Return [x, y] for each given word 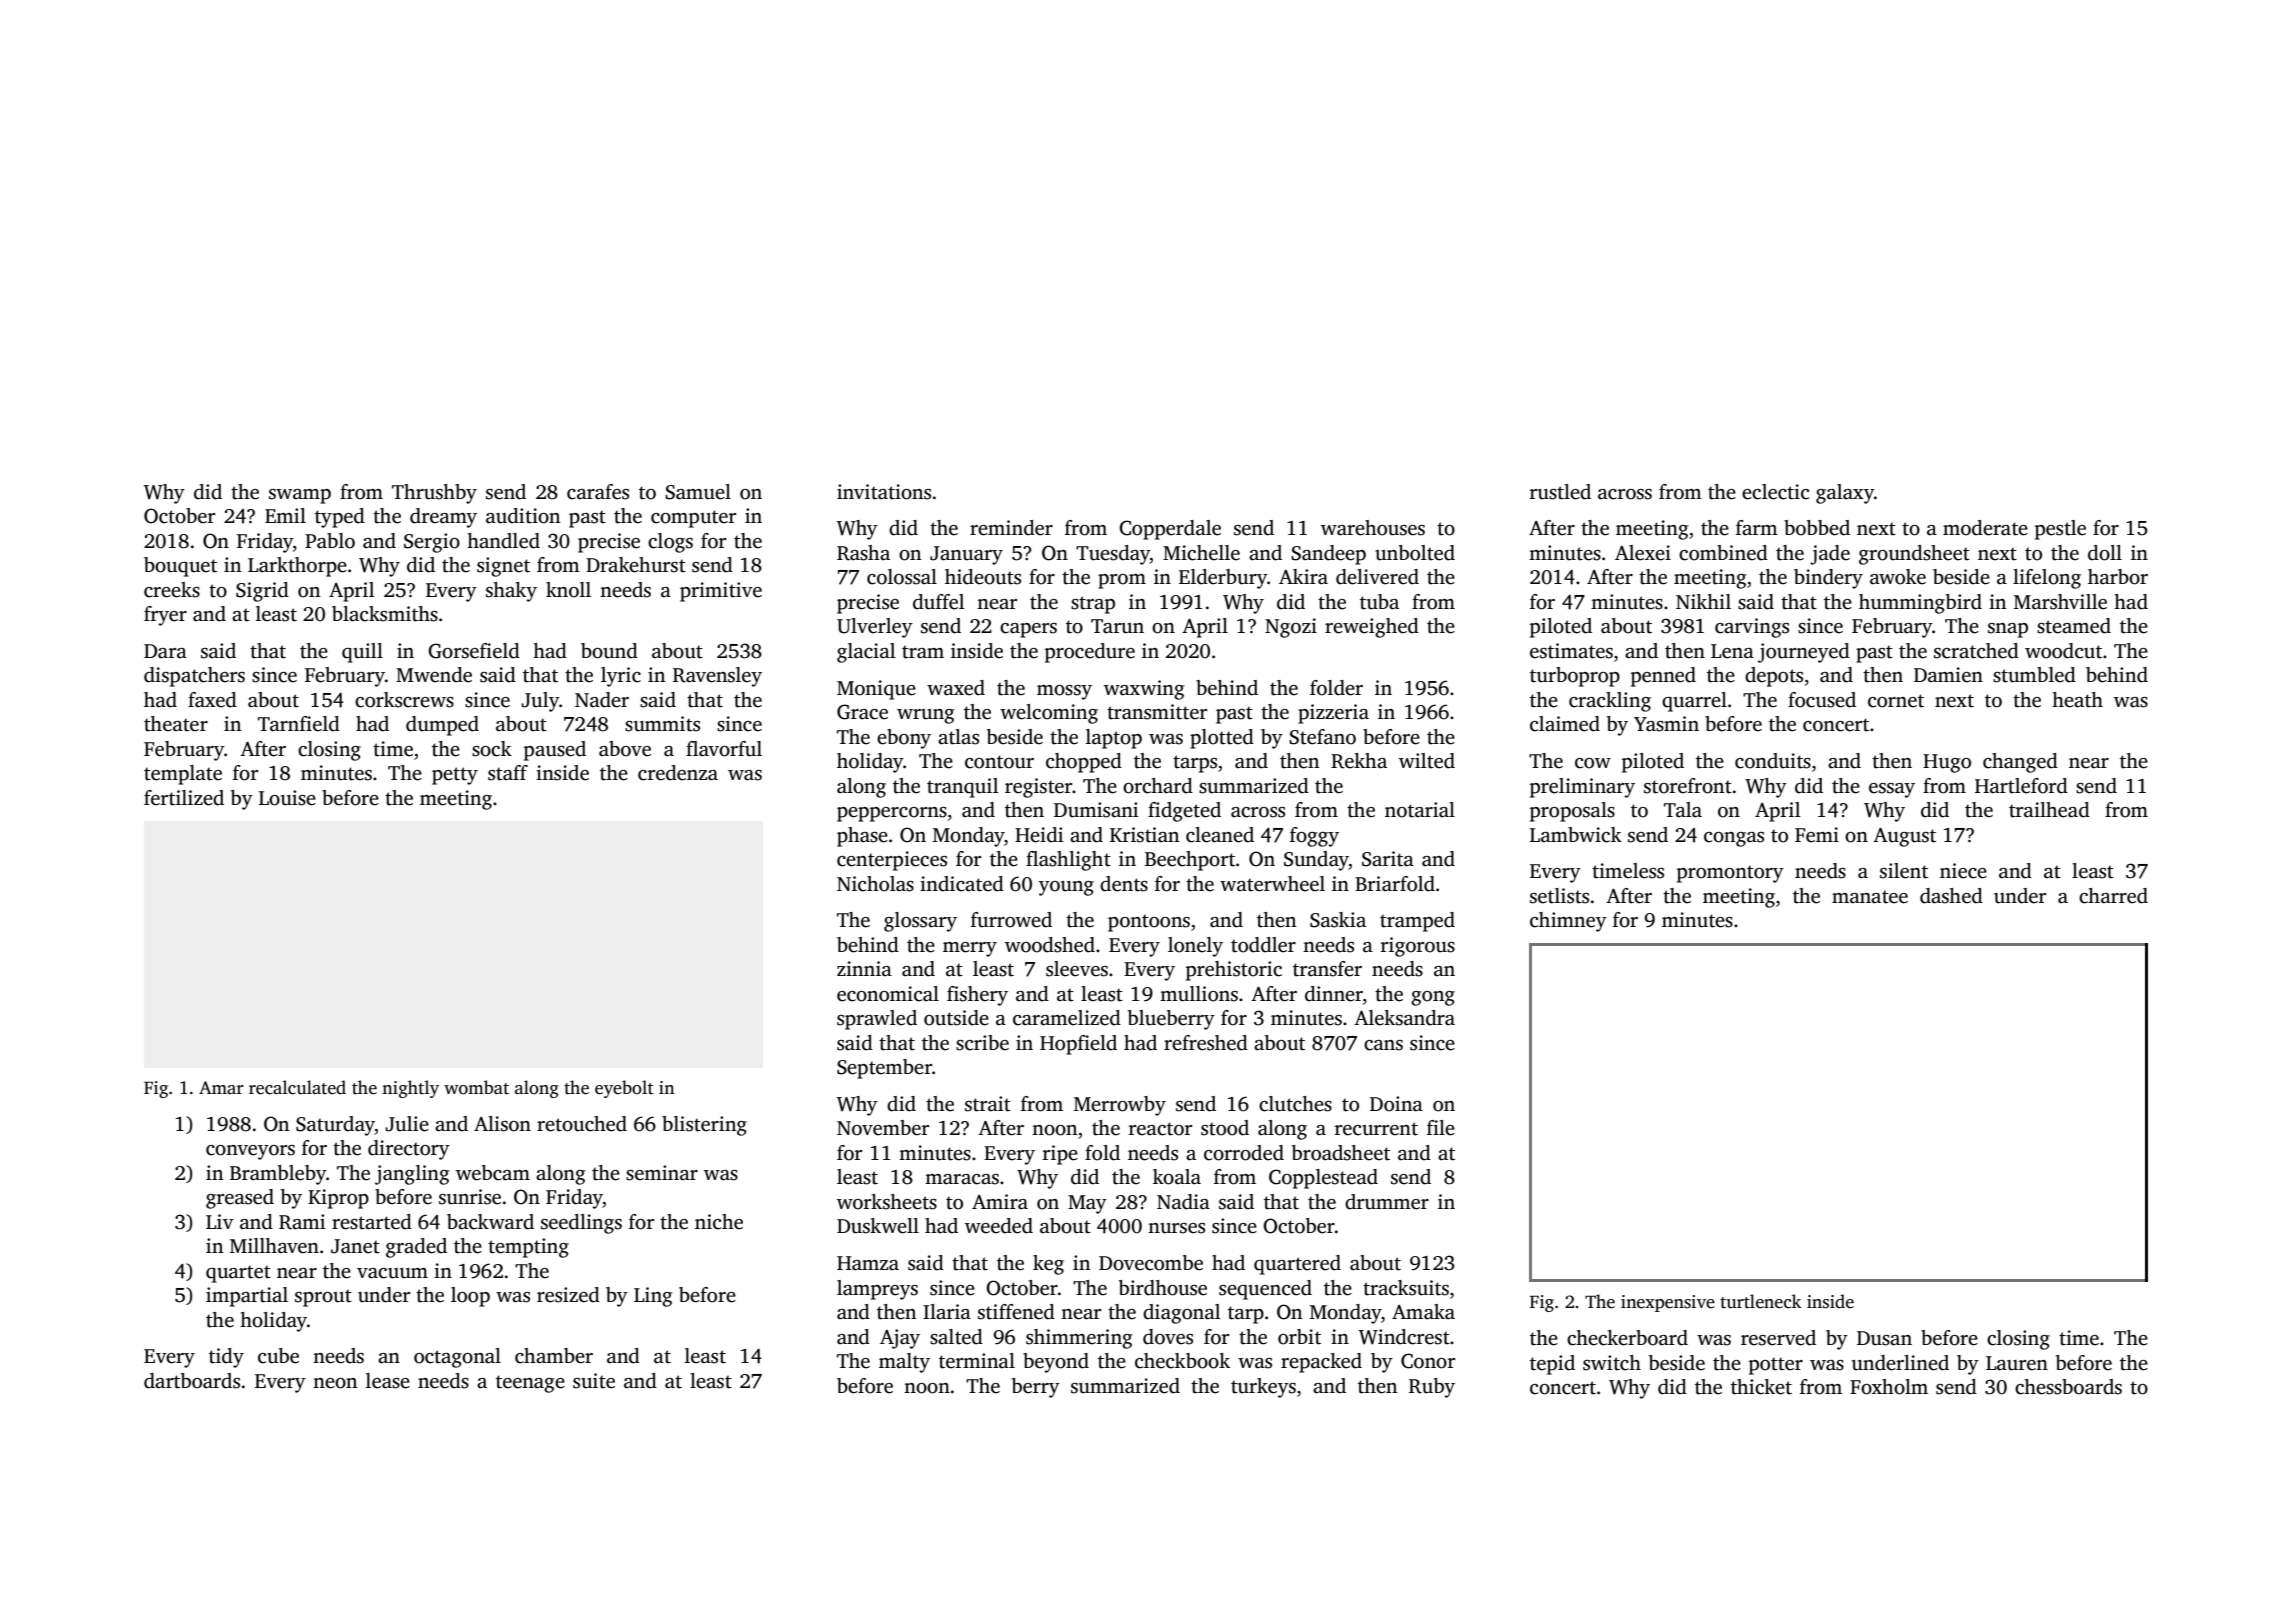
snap [2008, 630]
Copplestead [1323, 1179]
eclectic [1775, 492]
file [1441, 1128]
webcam [493, 1173]
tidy [226, 1358]
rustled [1560, 492]
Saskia [1338, 920]
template [183, 775]
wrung [925, 716]
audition [523, 516]
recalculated [297, 1087]
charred [2113, 896]
